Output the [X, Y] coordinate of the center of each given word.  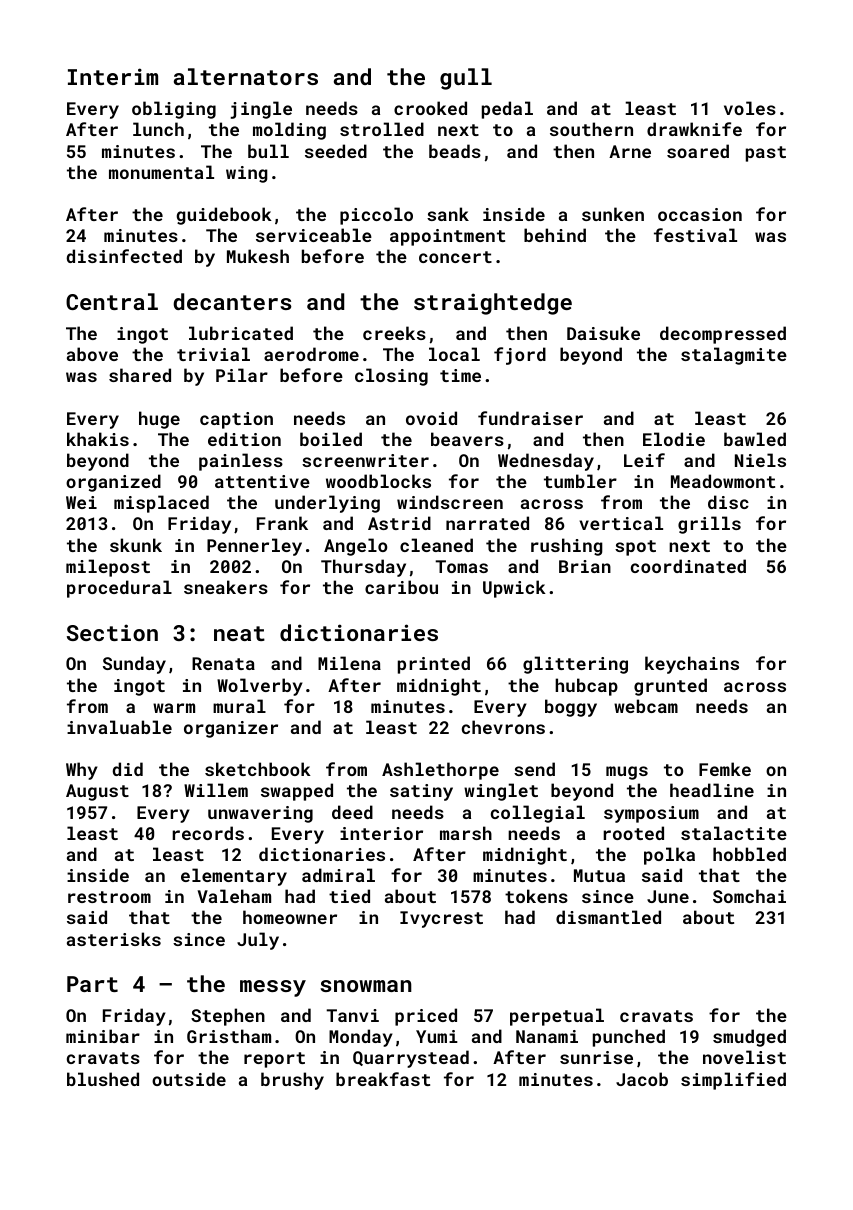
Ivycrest [441, 919]
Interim [113, 76]
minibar [103, 1036]
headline [712, 790]
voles [750, 108]
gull [466, 79]
